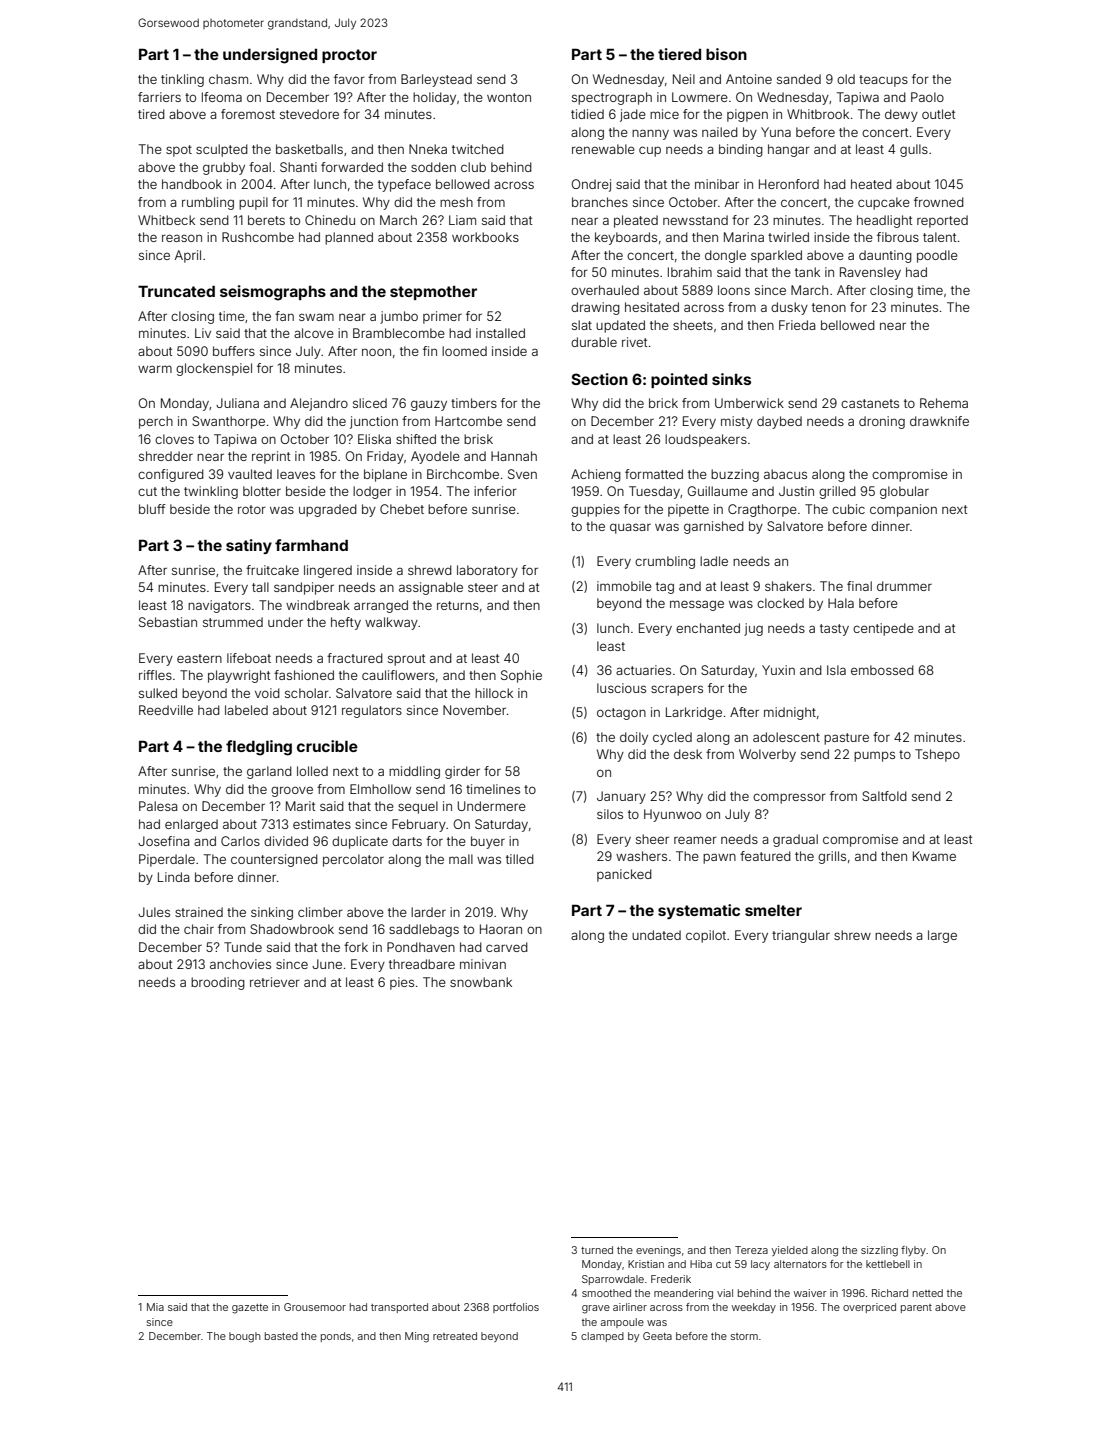  What do you see at coordinates (319, 404) in the page?
I see `Alejandro` at bounding box center [319, 404].
